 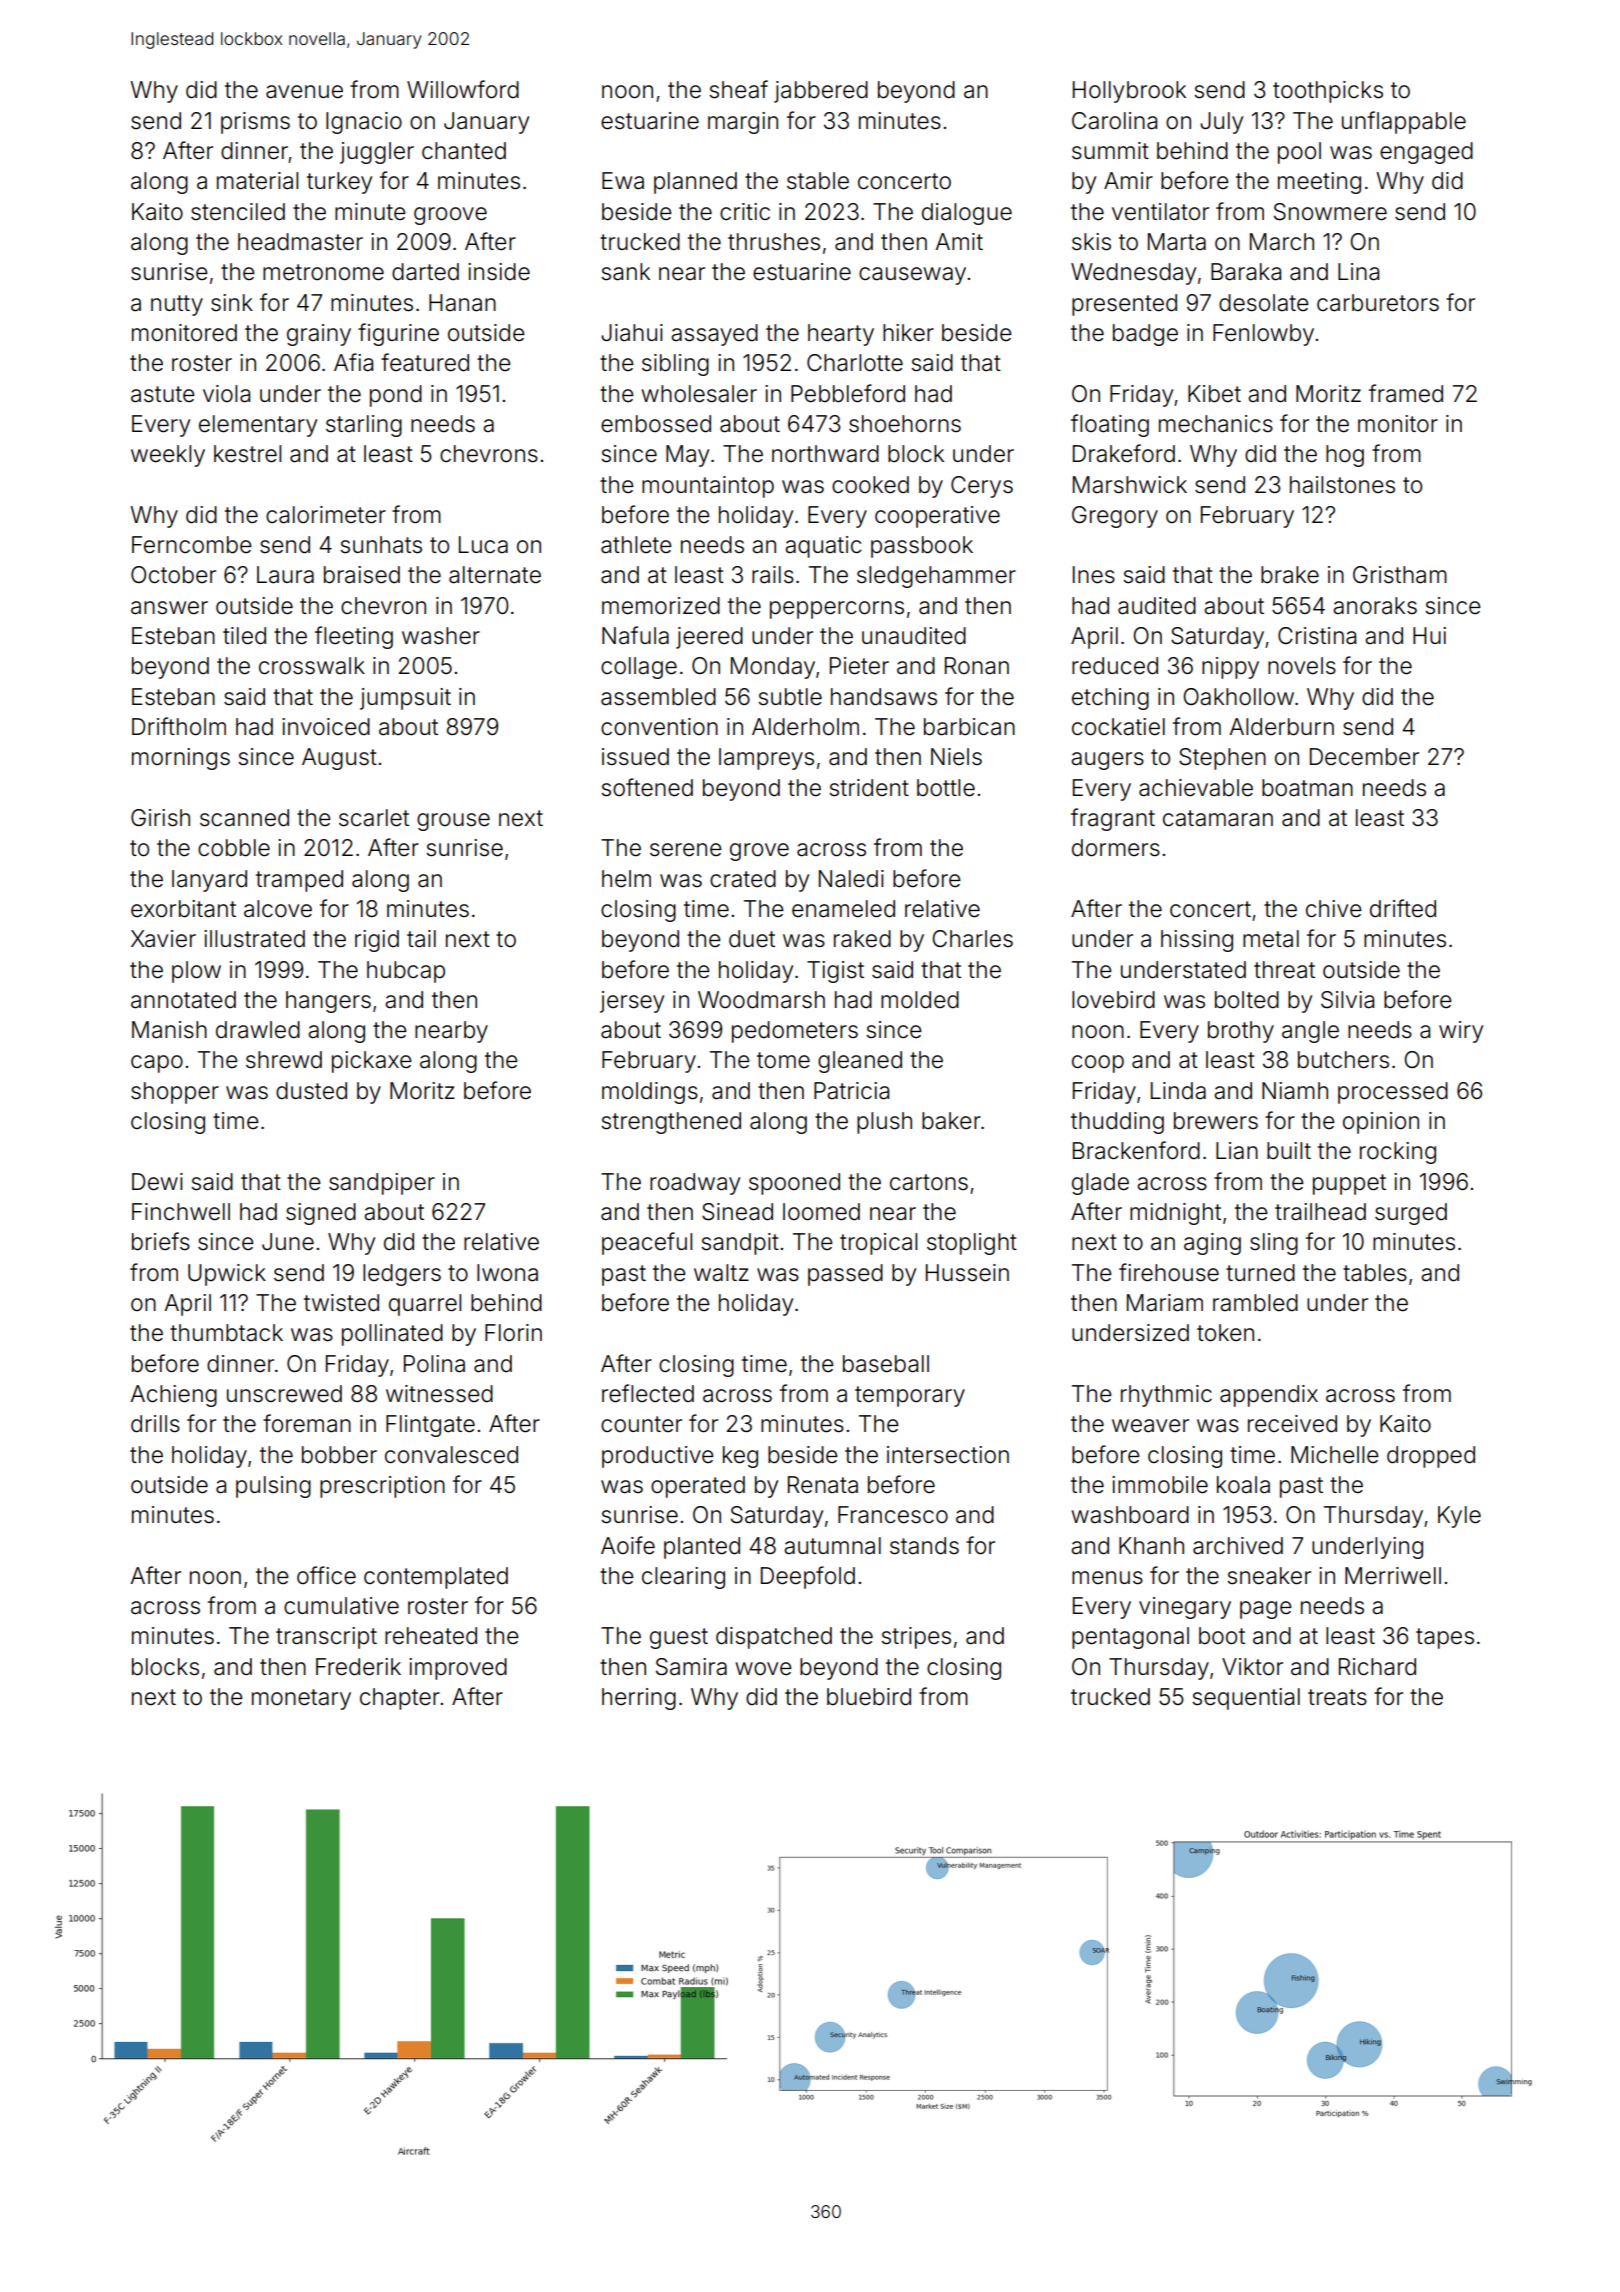 What do you see at coordinates (946, 788) in the page?
I see `bottle` at bounding box center [946, 788].
